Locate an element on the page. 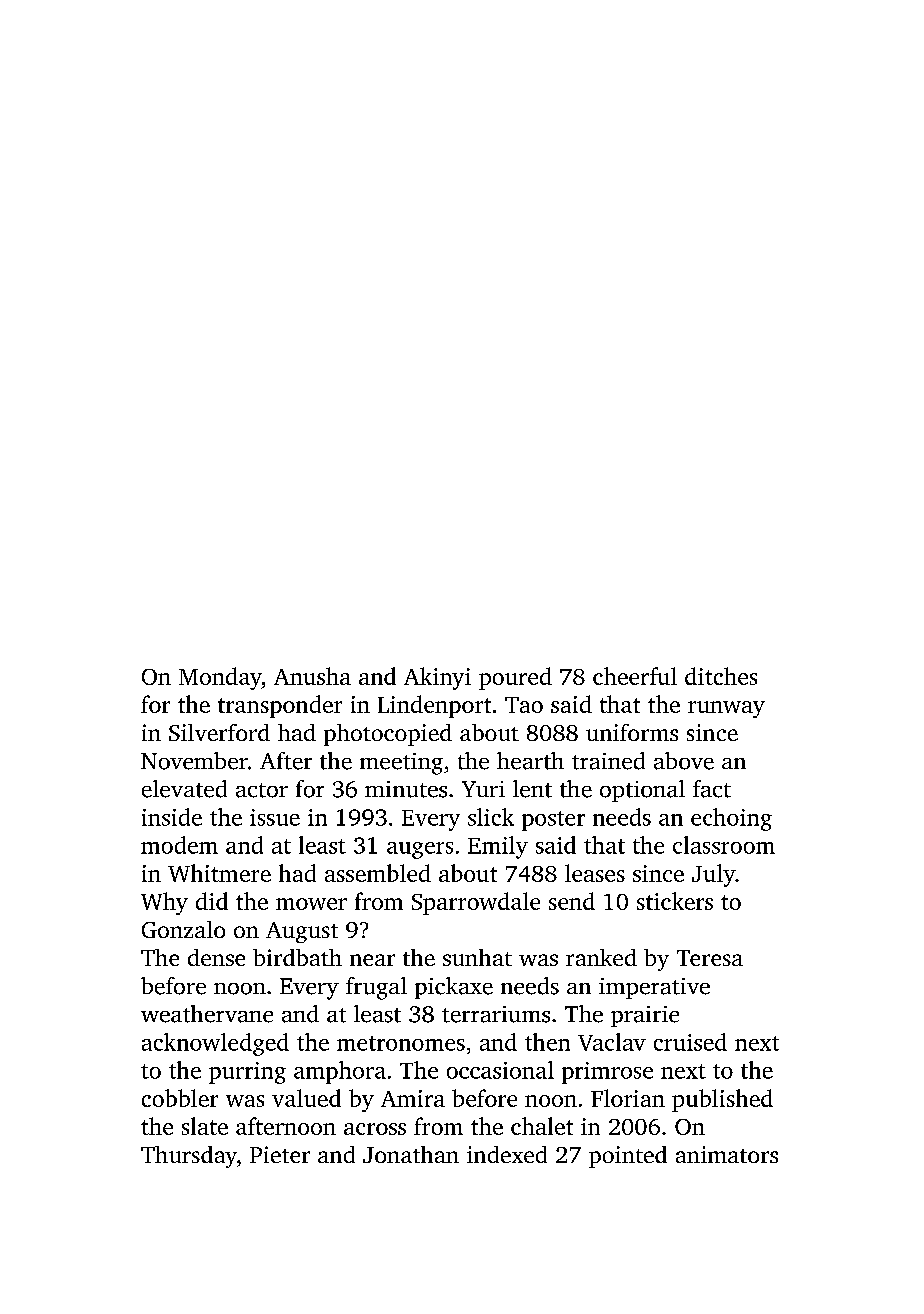 This image has width=924, height=1314. slate is located at coordinates (205, 1126).
